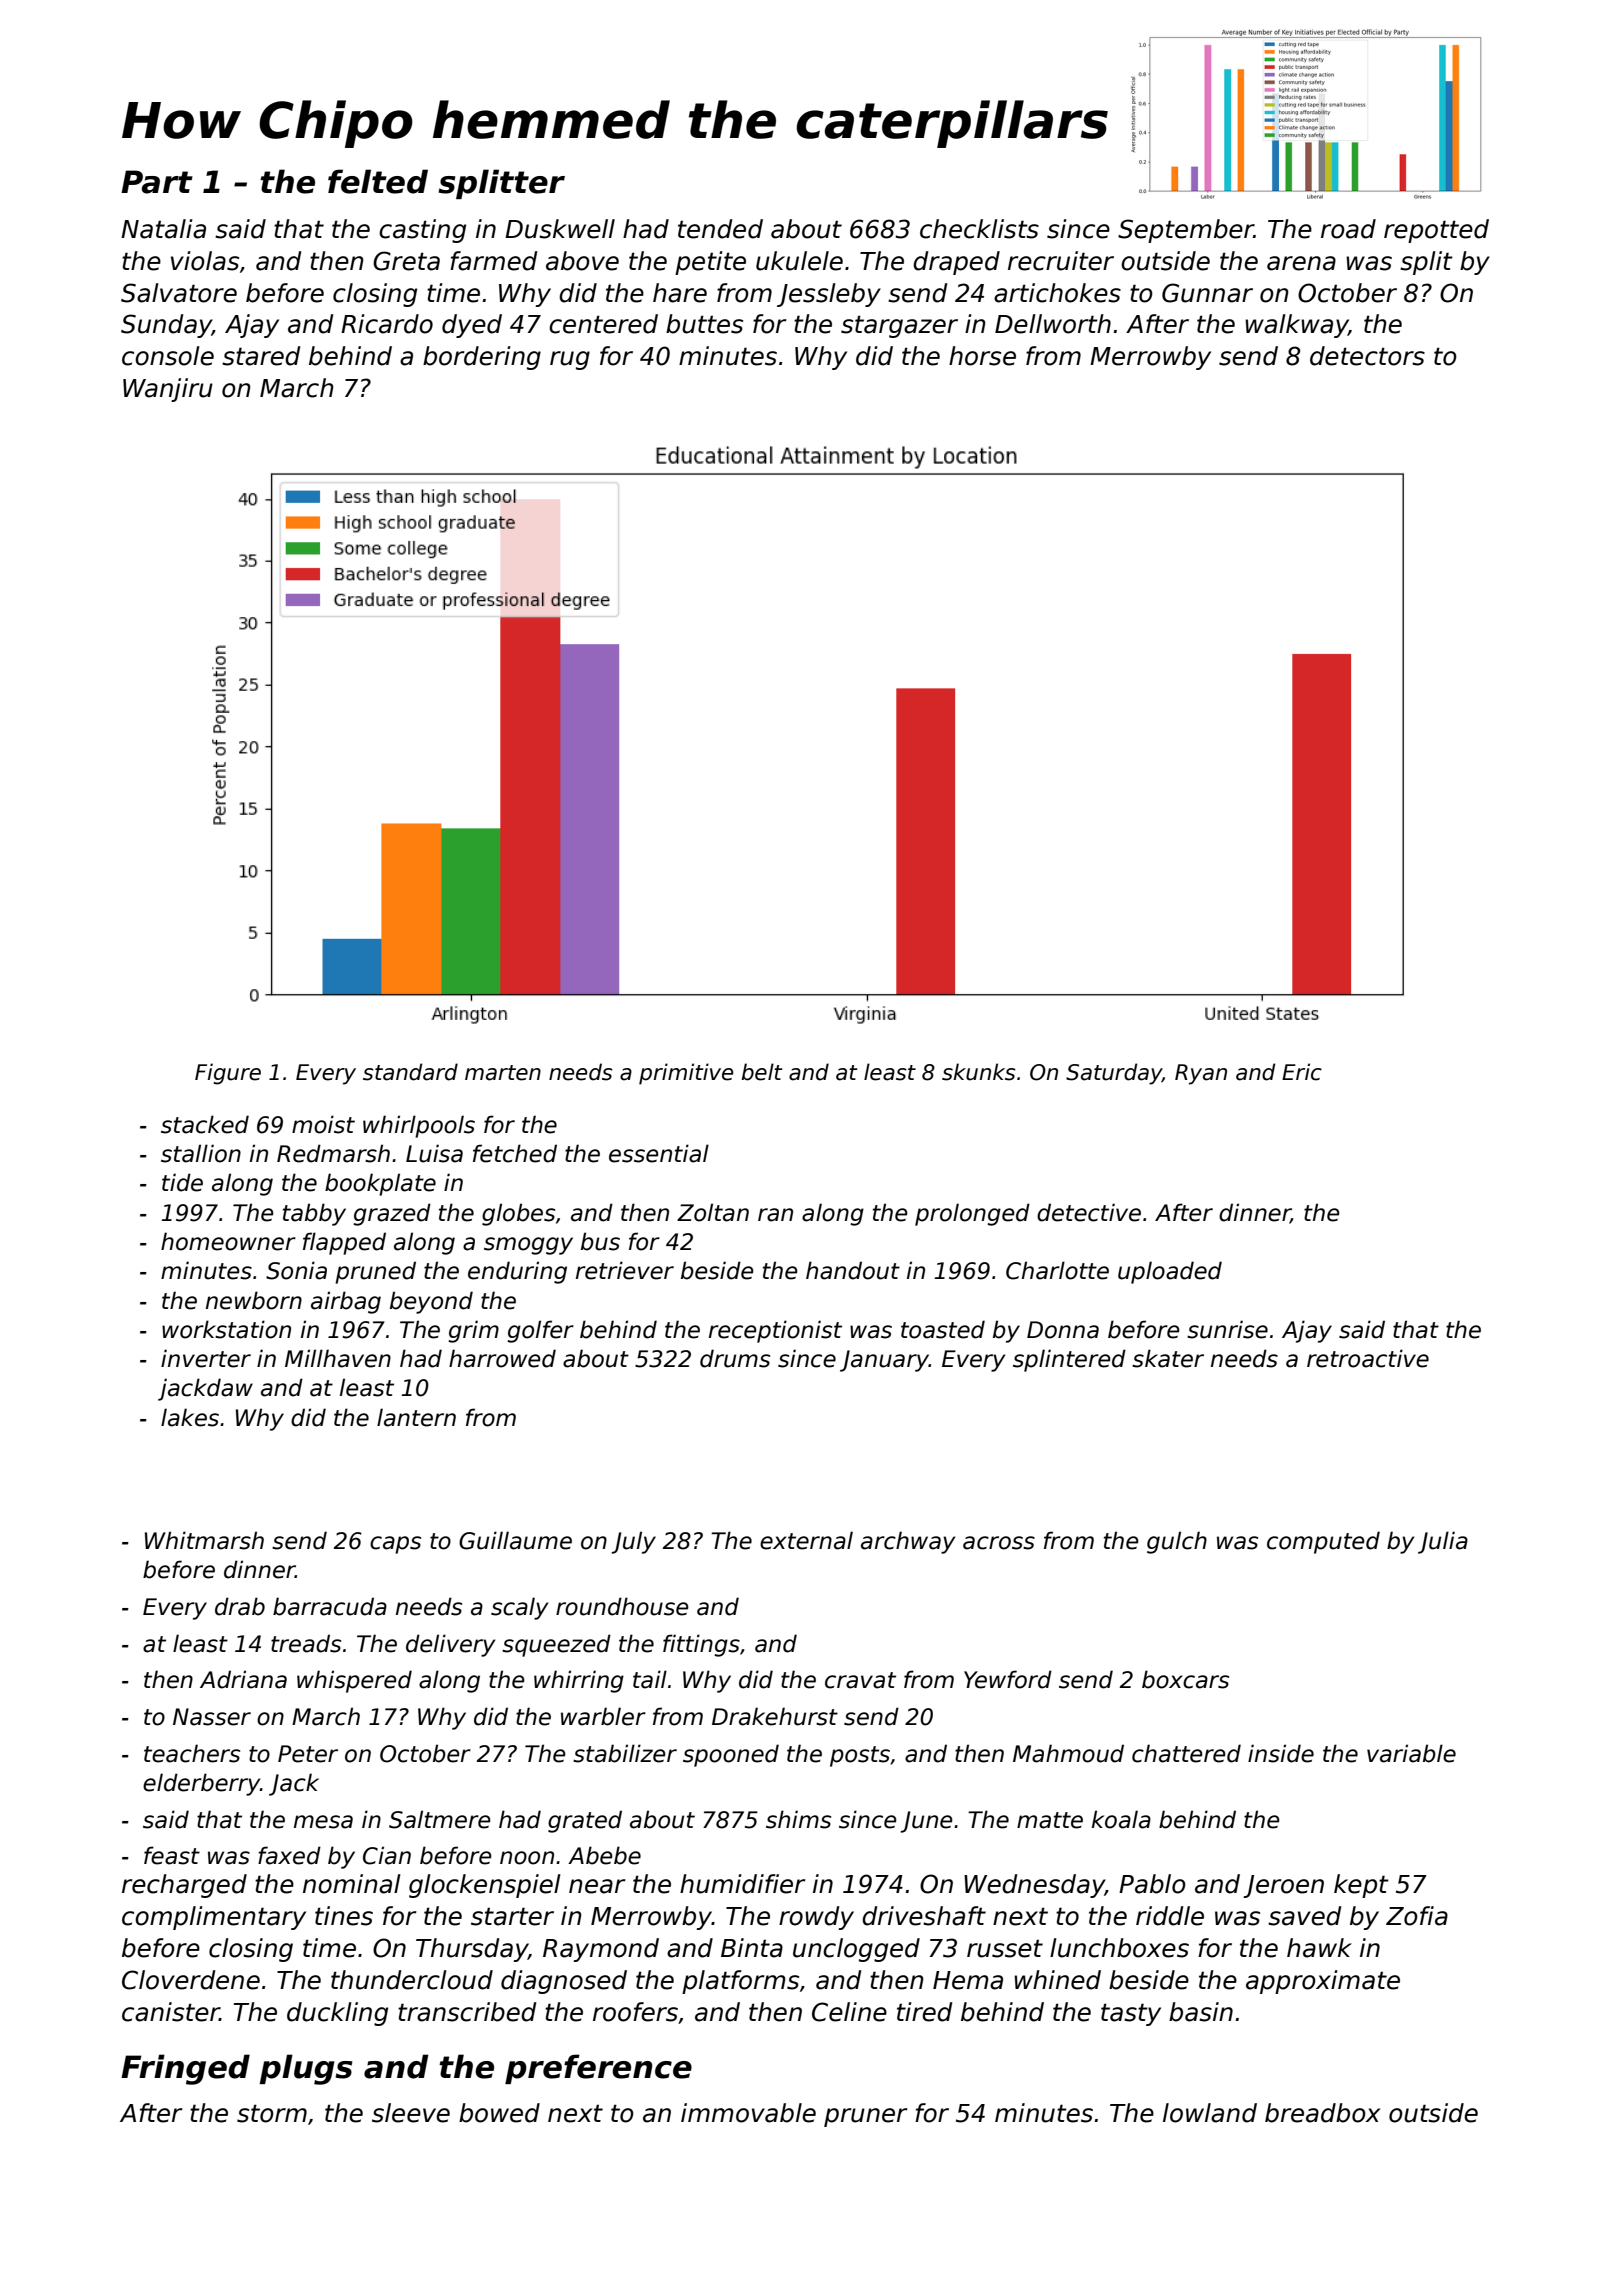 This screenshot has width=1620, height=2292. I want to click on detectors, so click(1367, 356).
